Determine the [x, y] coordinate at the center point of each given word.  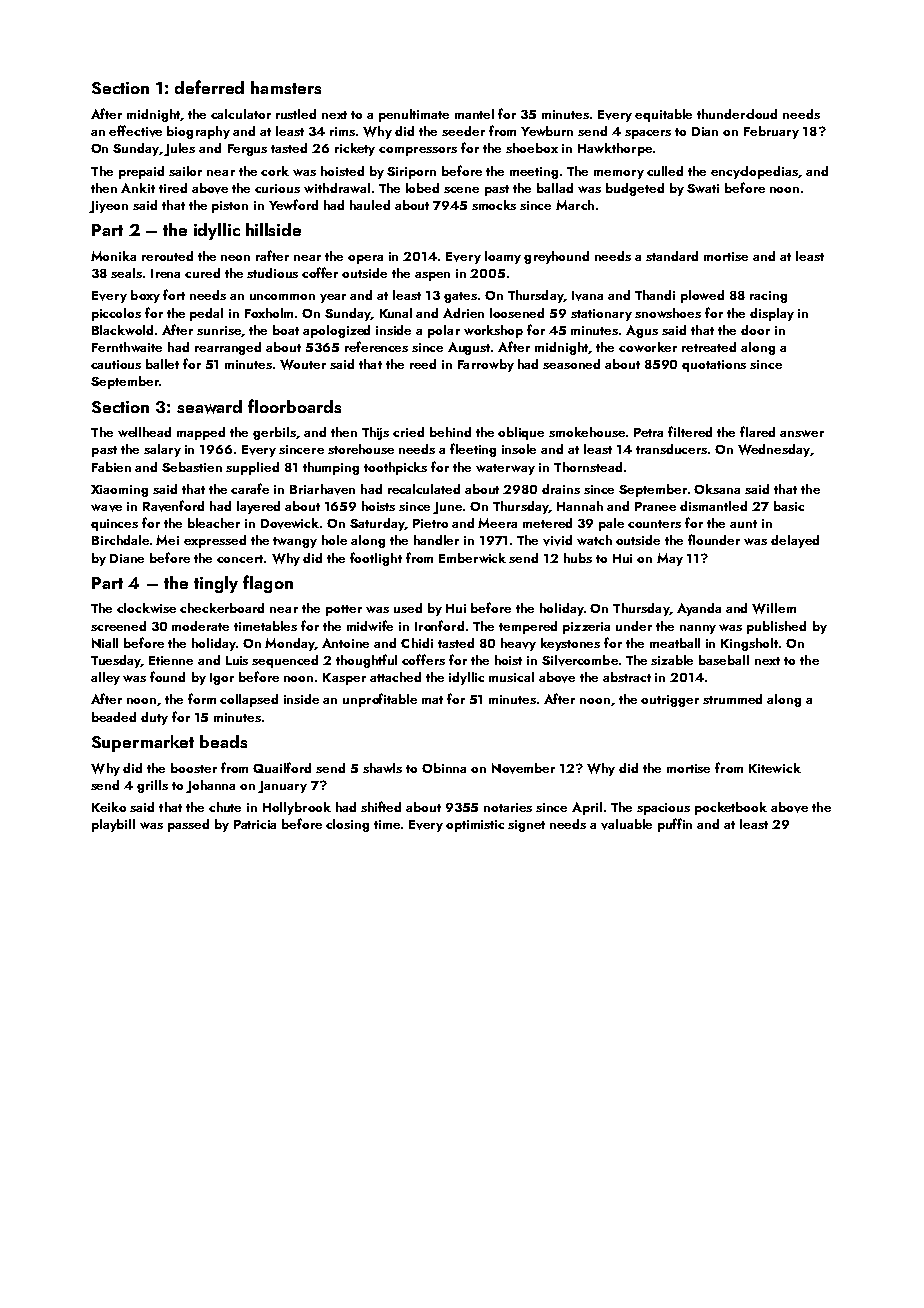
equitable [663, 115]
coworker [648, 347]
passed [188, 825]
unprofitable [380, 700]
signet [526, 826]
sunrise [219, 331]
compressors [418, 151]
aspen [432, 276]
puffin [675, 825]
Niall [105, 643]
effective [135, 131]
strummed [732, 699]
